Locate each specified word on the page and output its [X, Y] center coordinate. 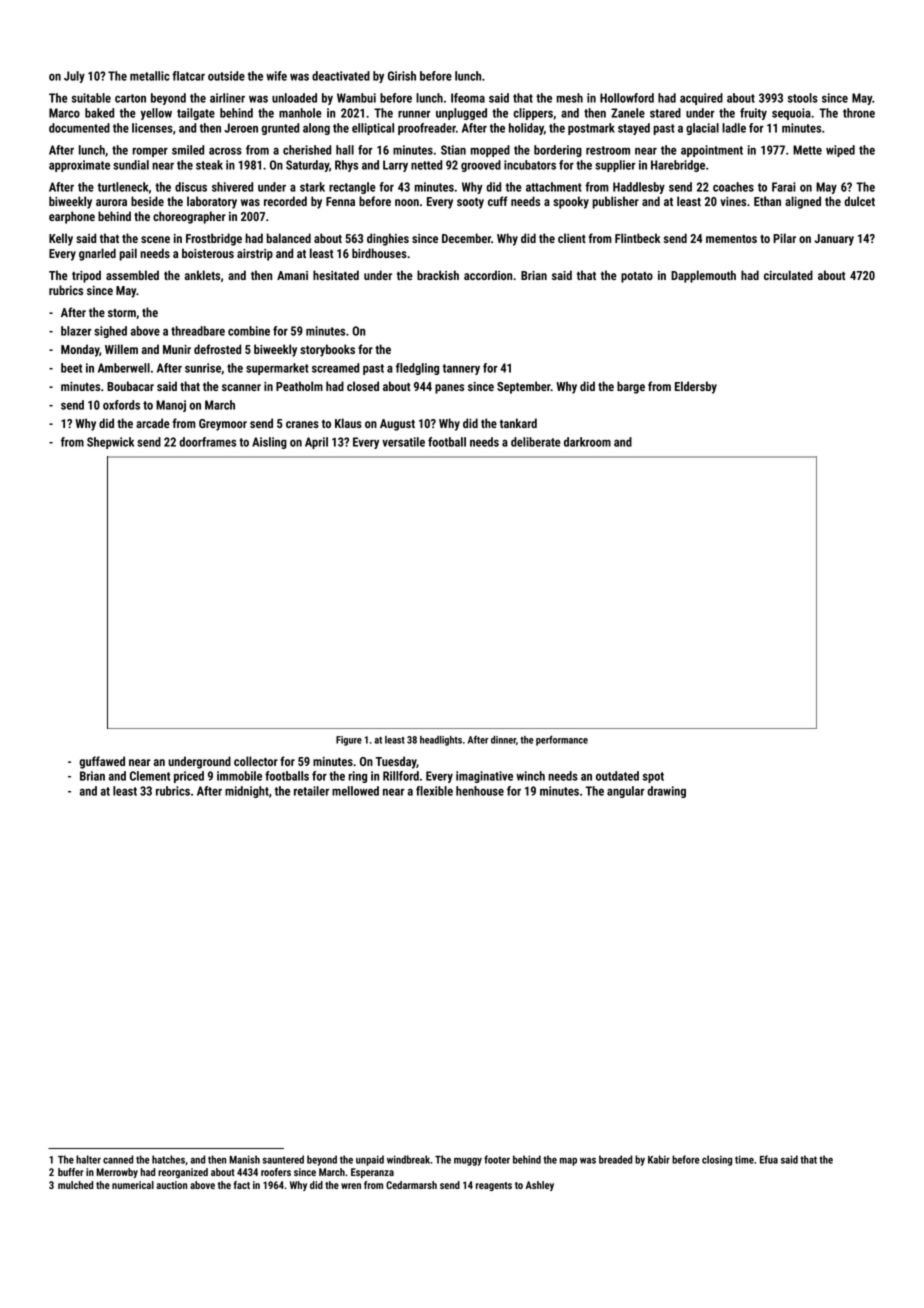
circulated [788, 275]
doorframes [207, 442]
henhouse [480, 791]
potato [637, 277]
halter [88, 1159]
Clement [150, 776]
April [316, 443]
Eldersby [696, 387]
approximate [79, 166]
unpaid [370, 1160]
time [744, 1159]
